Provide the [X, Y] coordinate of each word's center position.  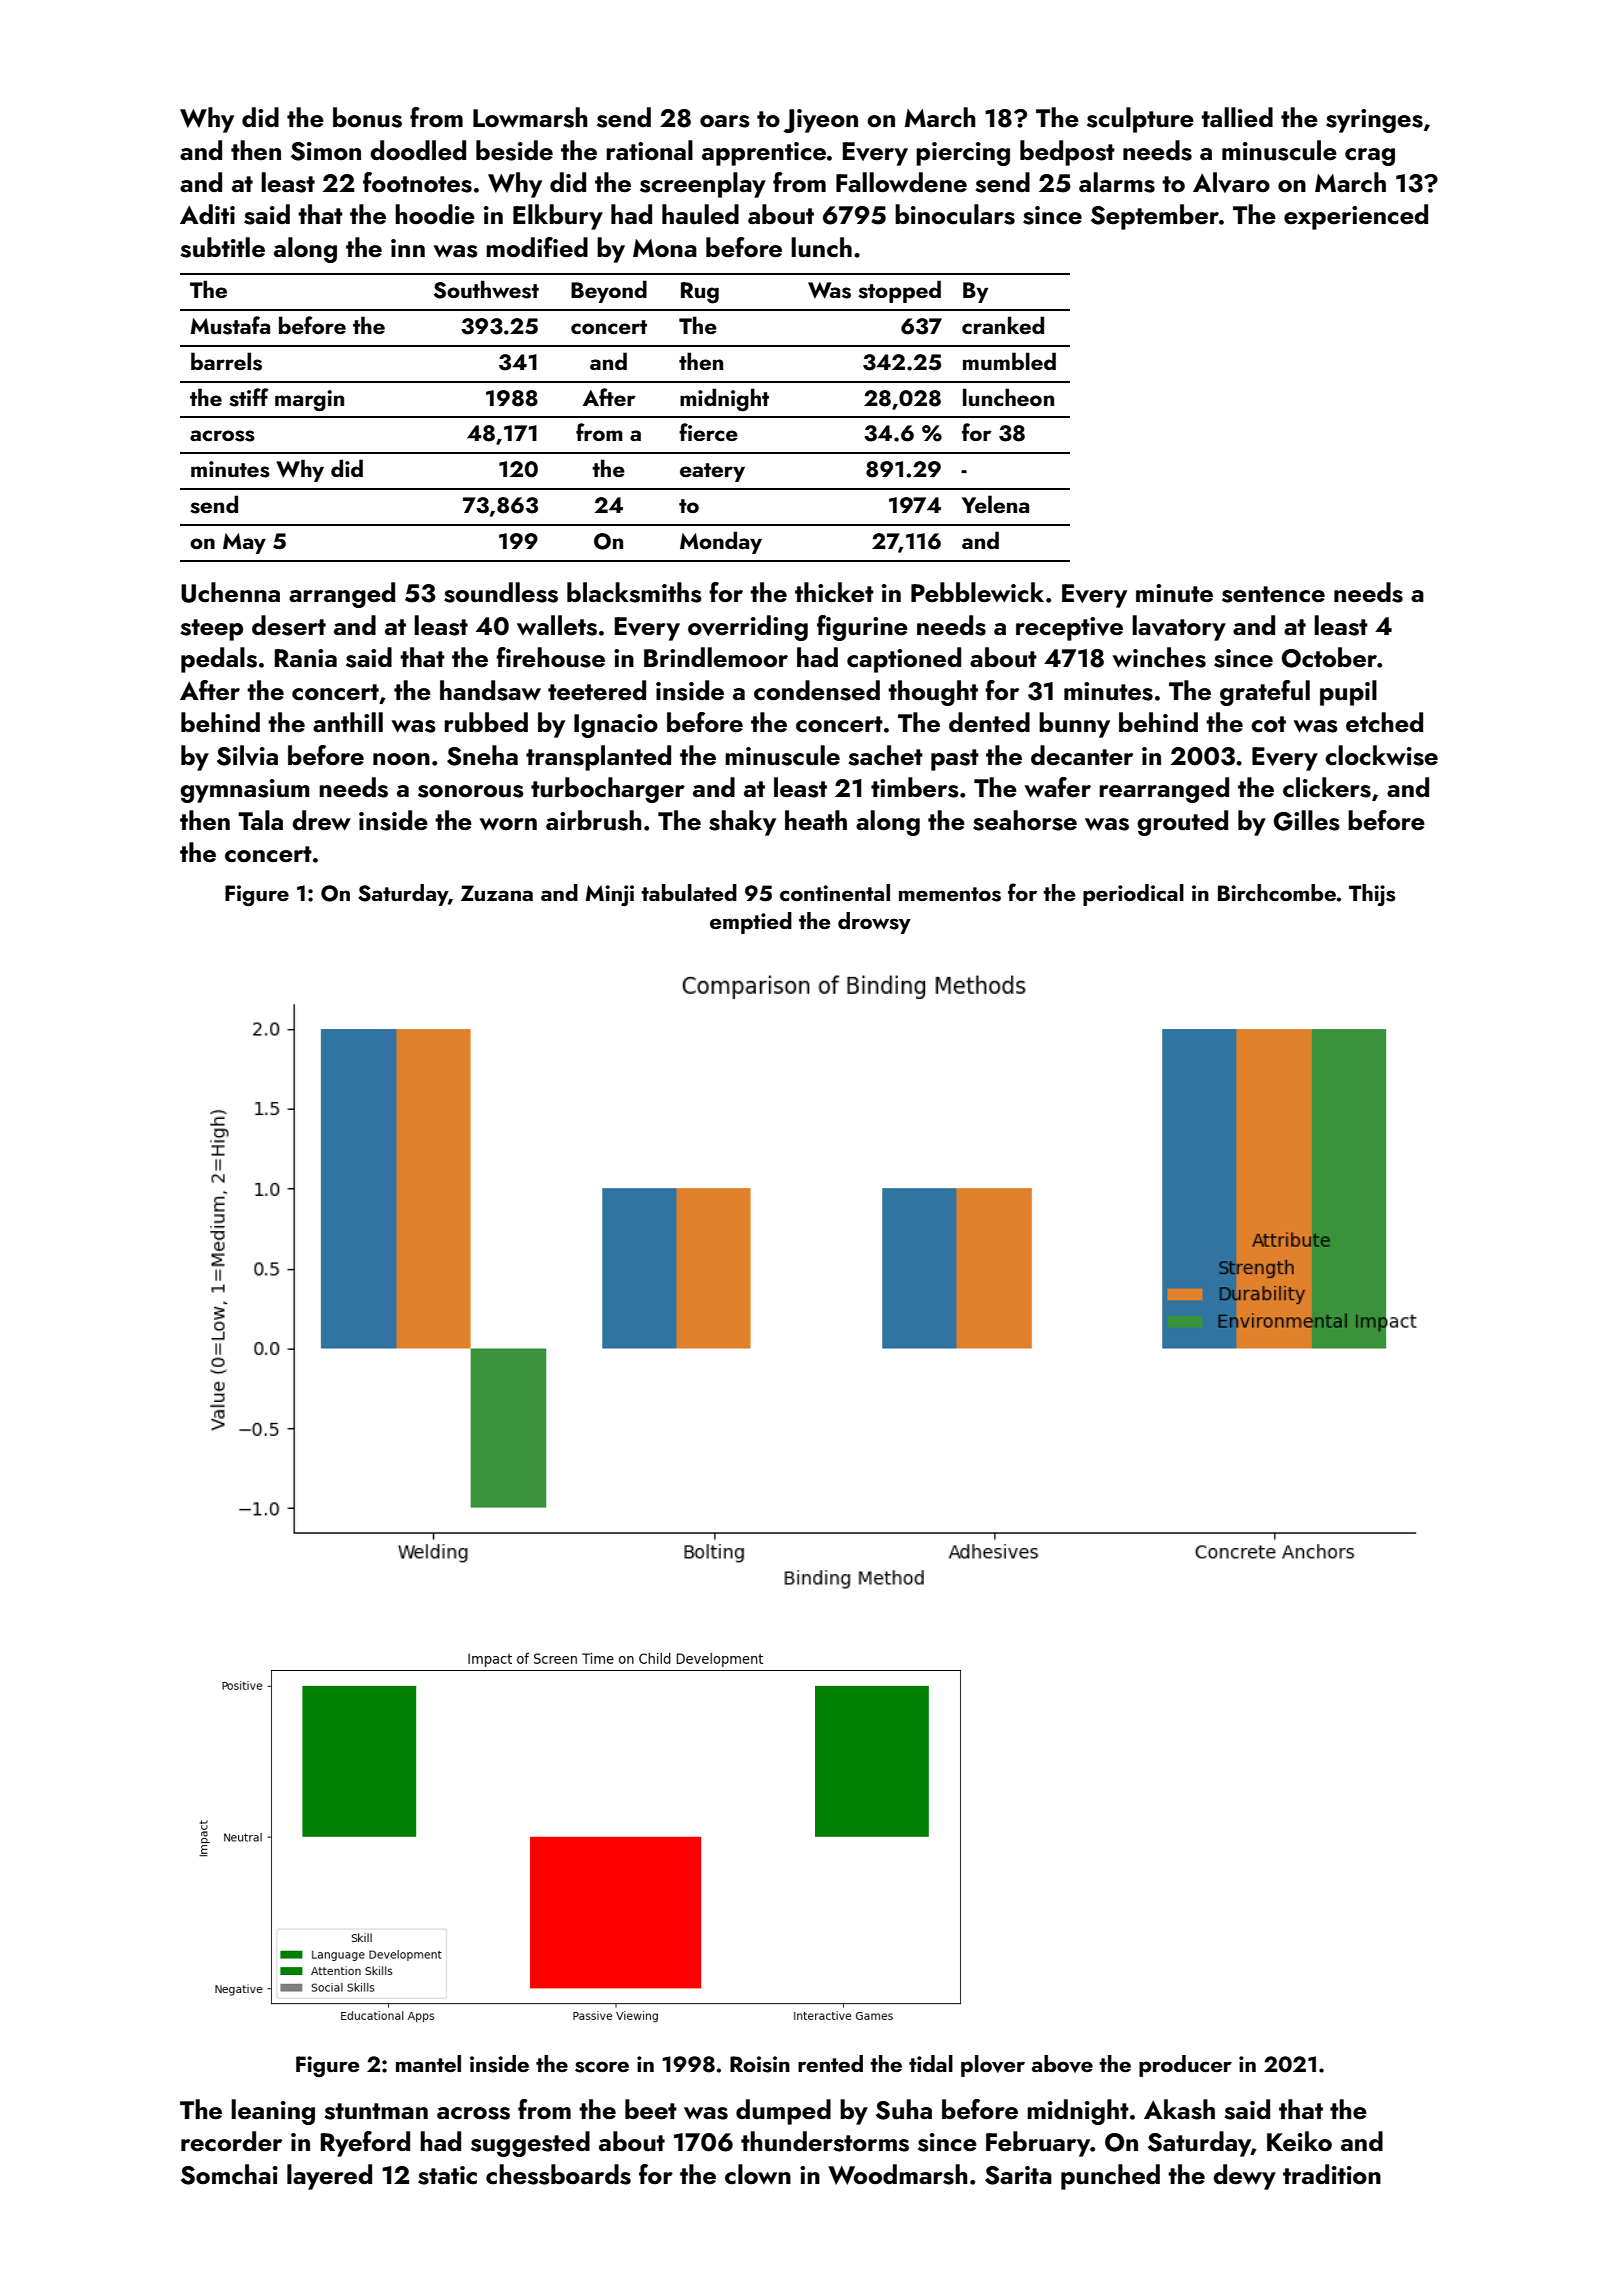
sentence [1273, 594]
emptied [751, 923]
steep [211, 630]
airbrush [593, 820]
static [447, 2175]
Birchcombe [1277, 892]
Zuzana [497, 893]
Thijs [1372, 895]
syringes [1374, 121]
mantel [428, 2063]
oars [725, 121]
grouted [1182, 823]
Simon [326, 151]
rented [830, 2063]
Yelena [995, 504]
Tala [260, 820]
